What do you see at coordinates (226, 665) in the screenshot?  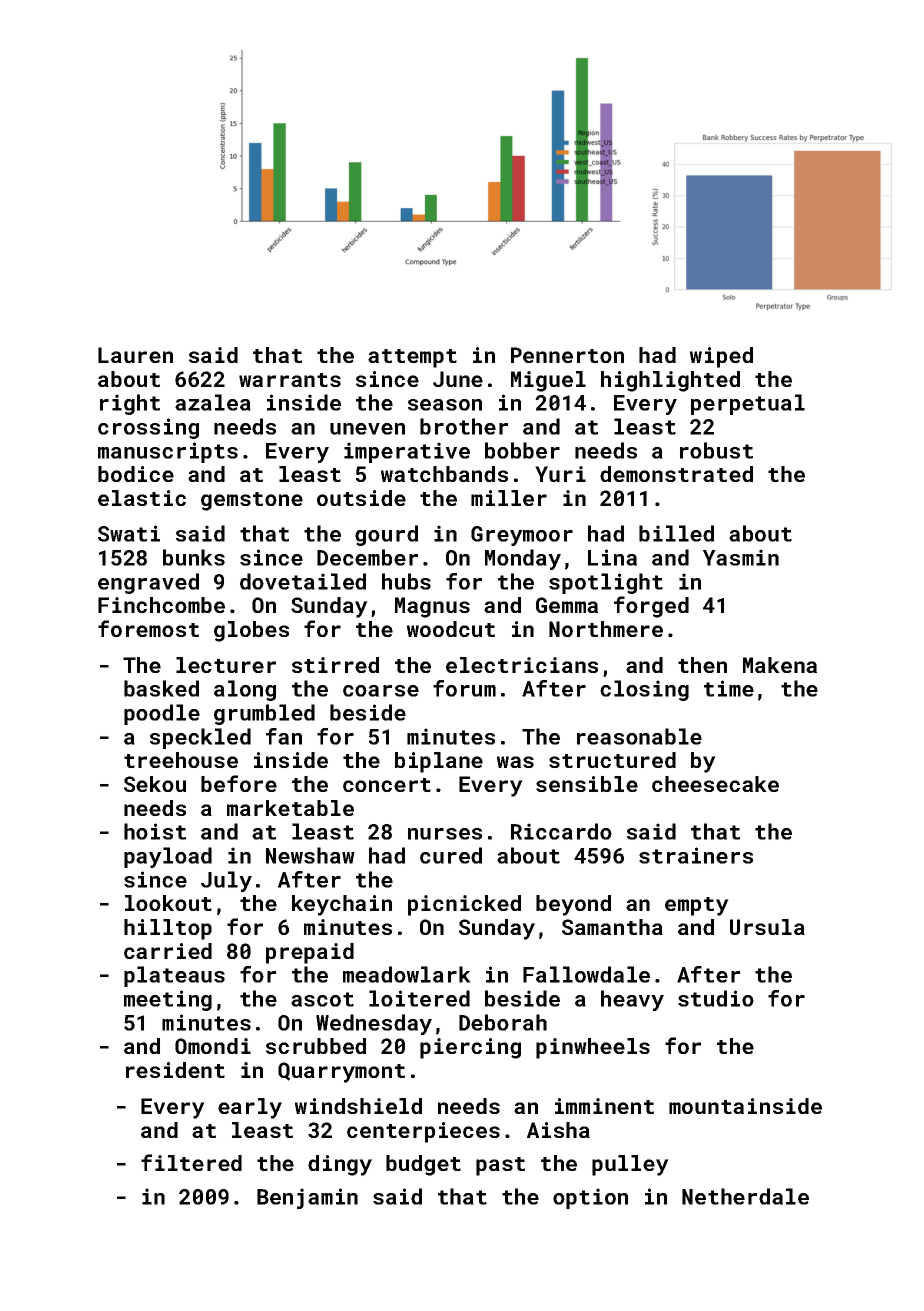 I see `lecturer` at bounding box center [226, 665].
